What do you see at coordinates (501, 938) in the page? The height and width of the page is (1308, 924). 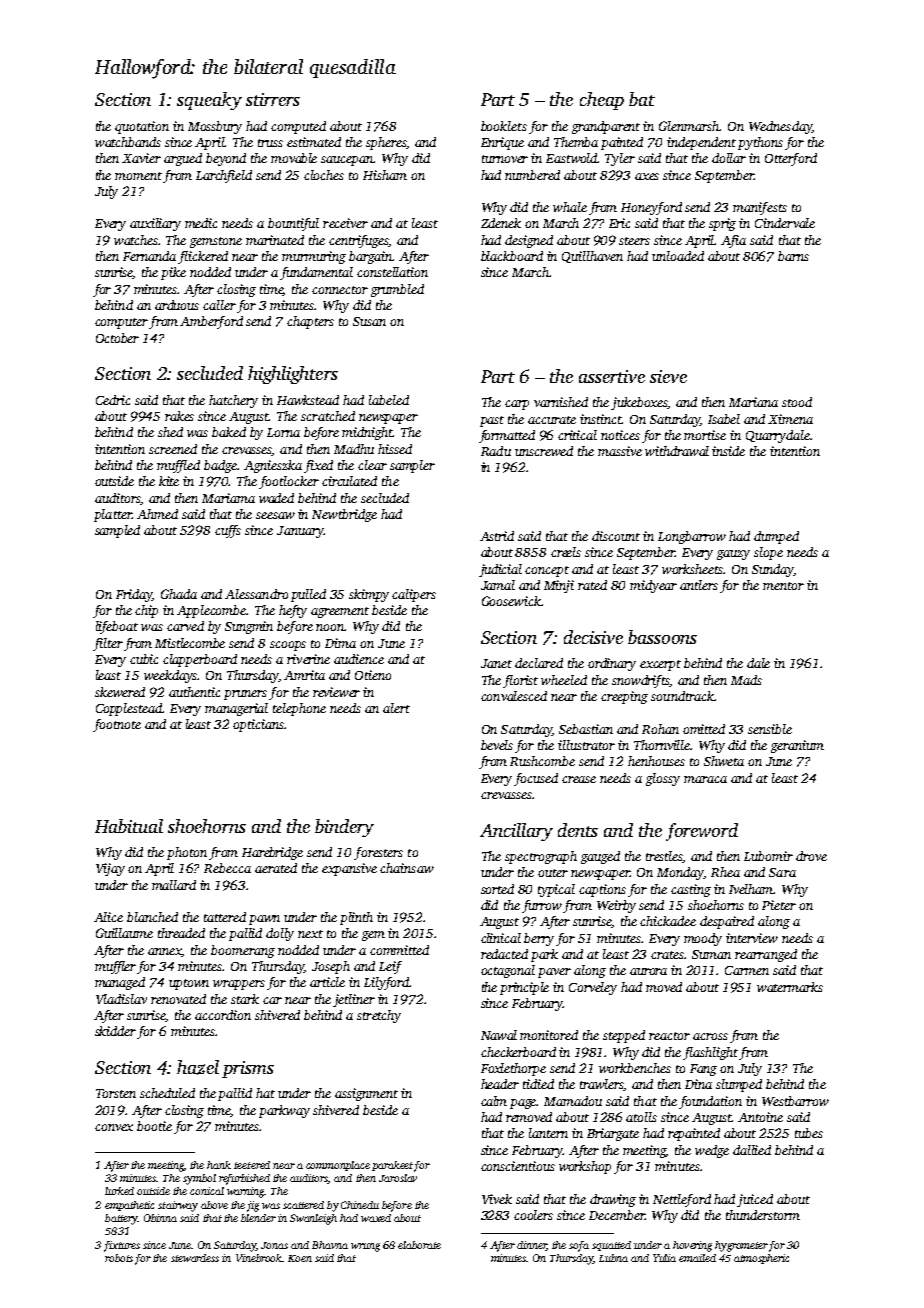 I see `clinical` at bounding box center [501, 938].
